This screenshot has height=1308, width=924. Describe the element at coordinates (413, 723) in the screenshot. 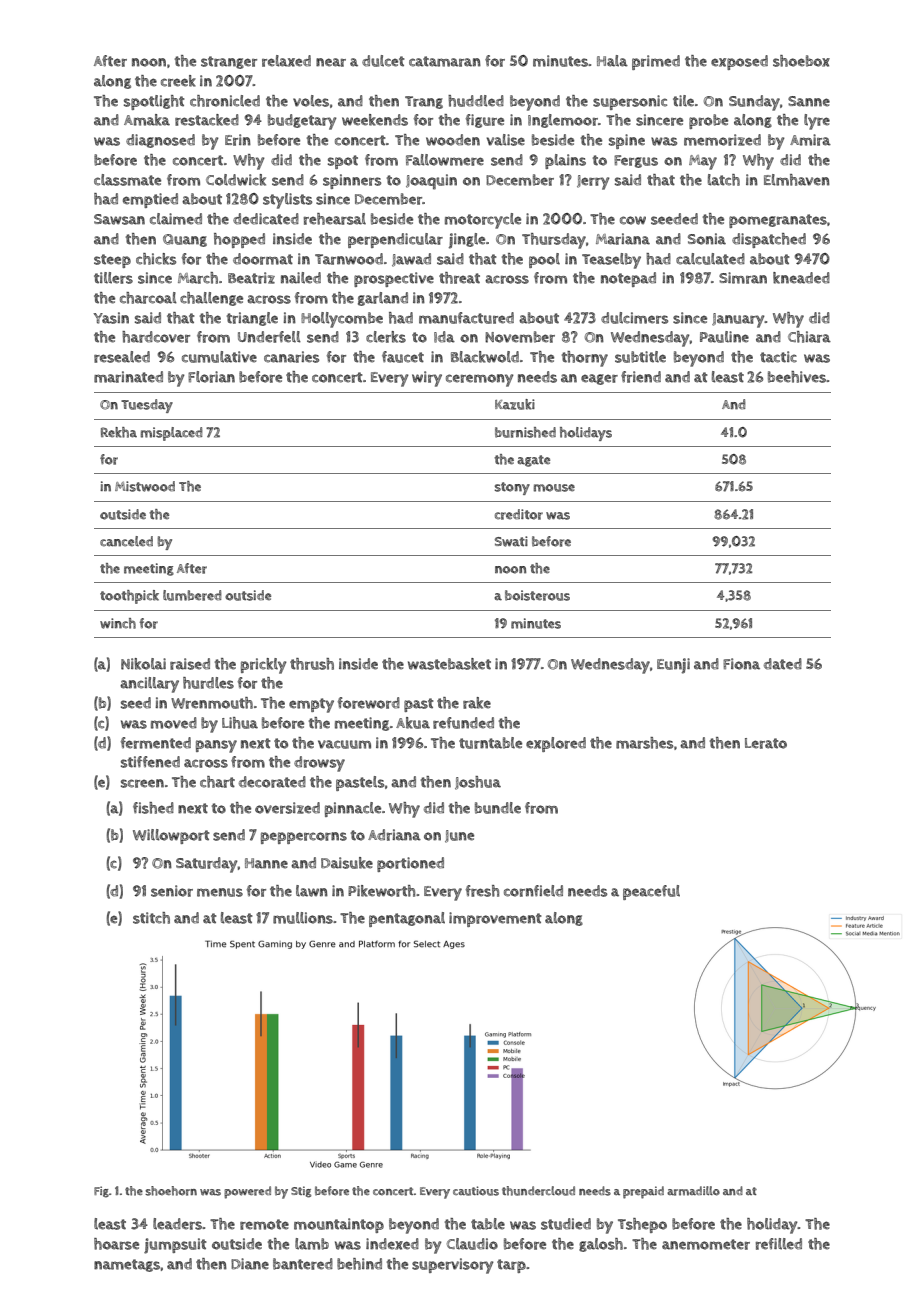

I see `Akua` at that location.
